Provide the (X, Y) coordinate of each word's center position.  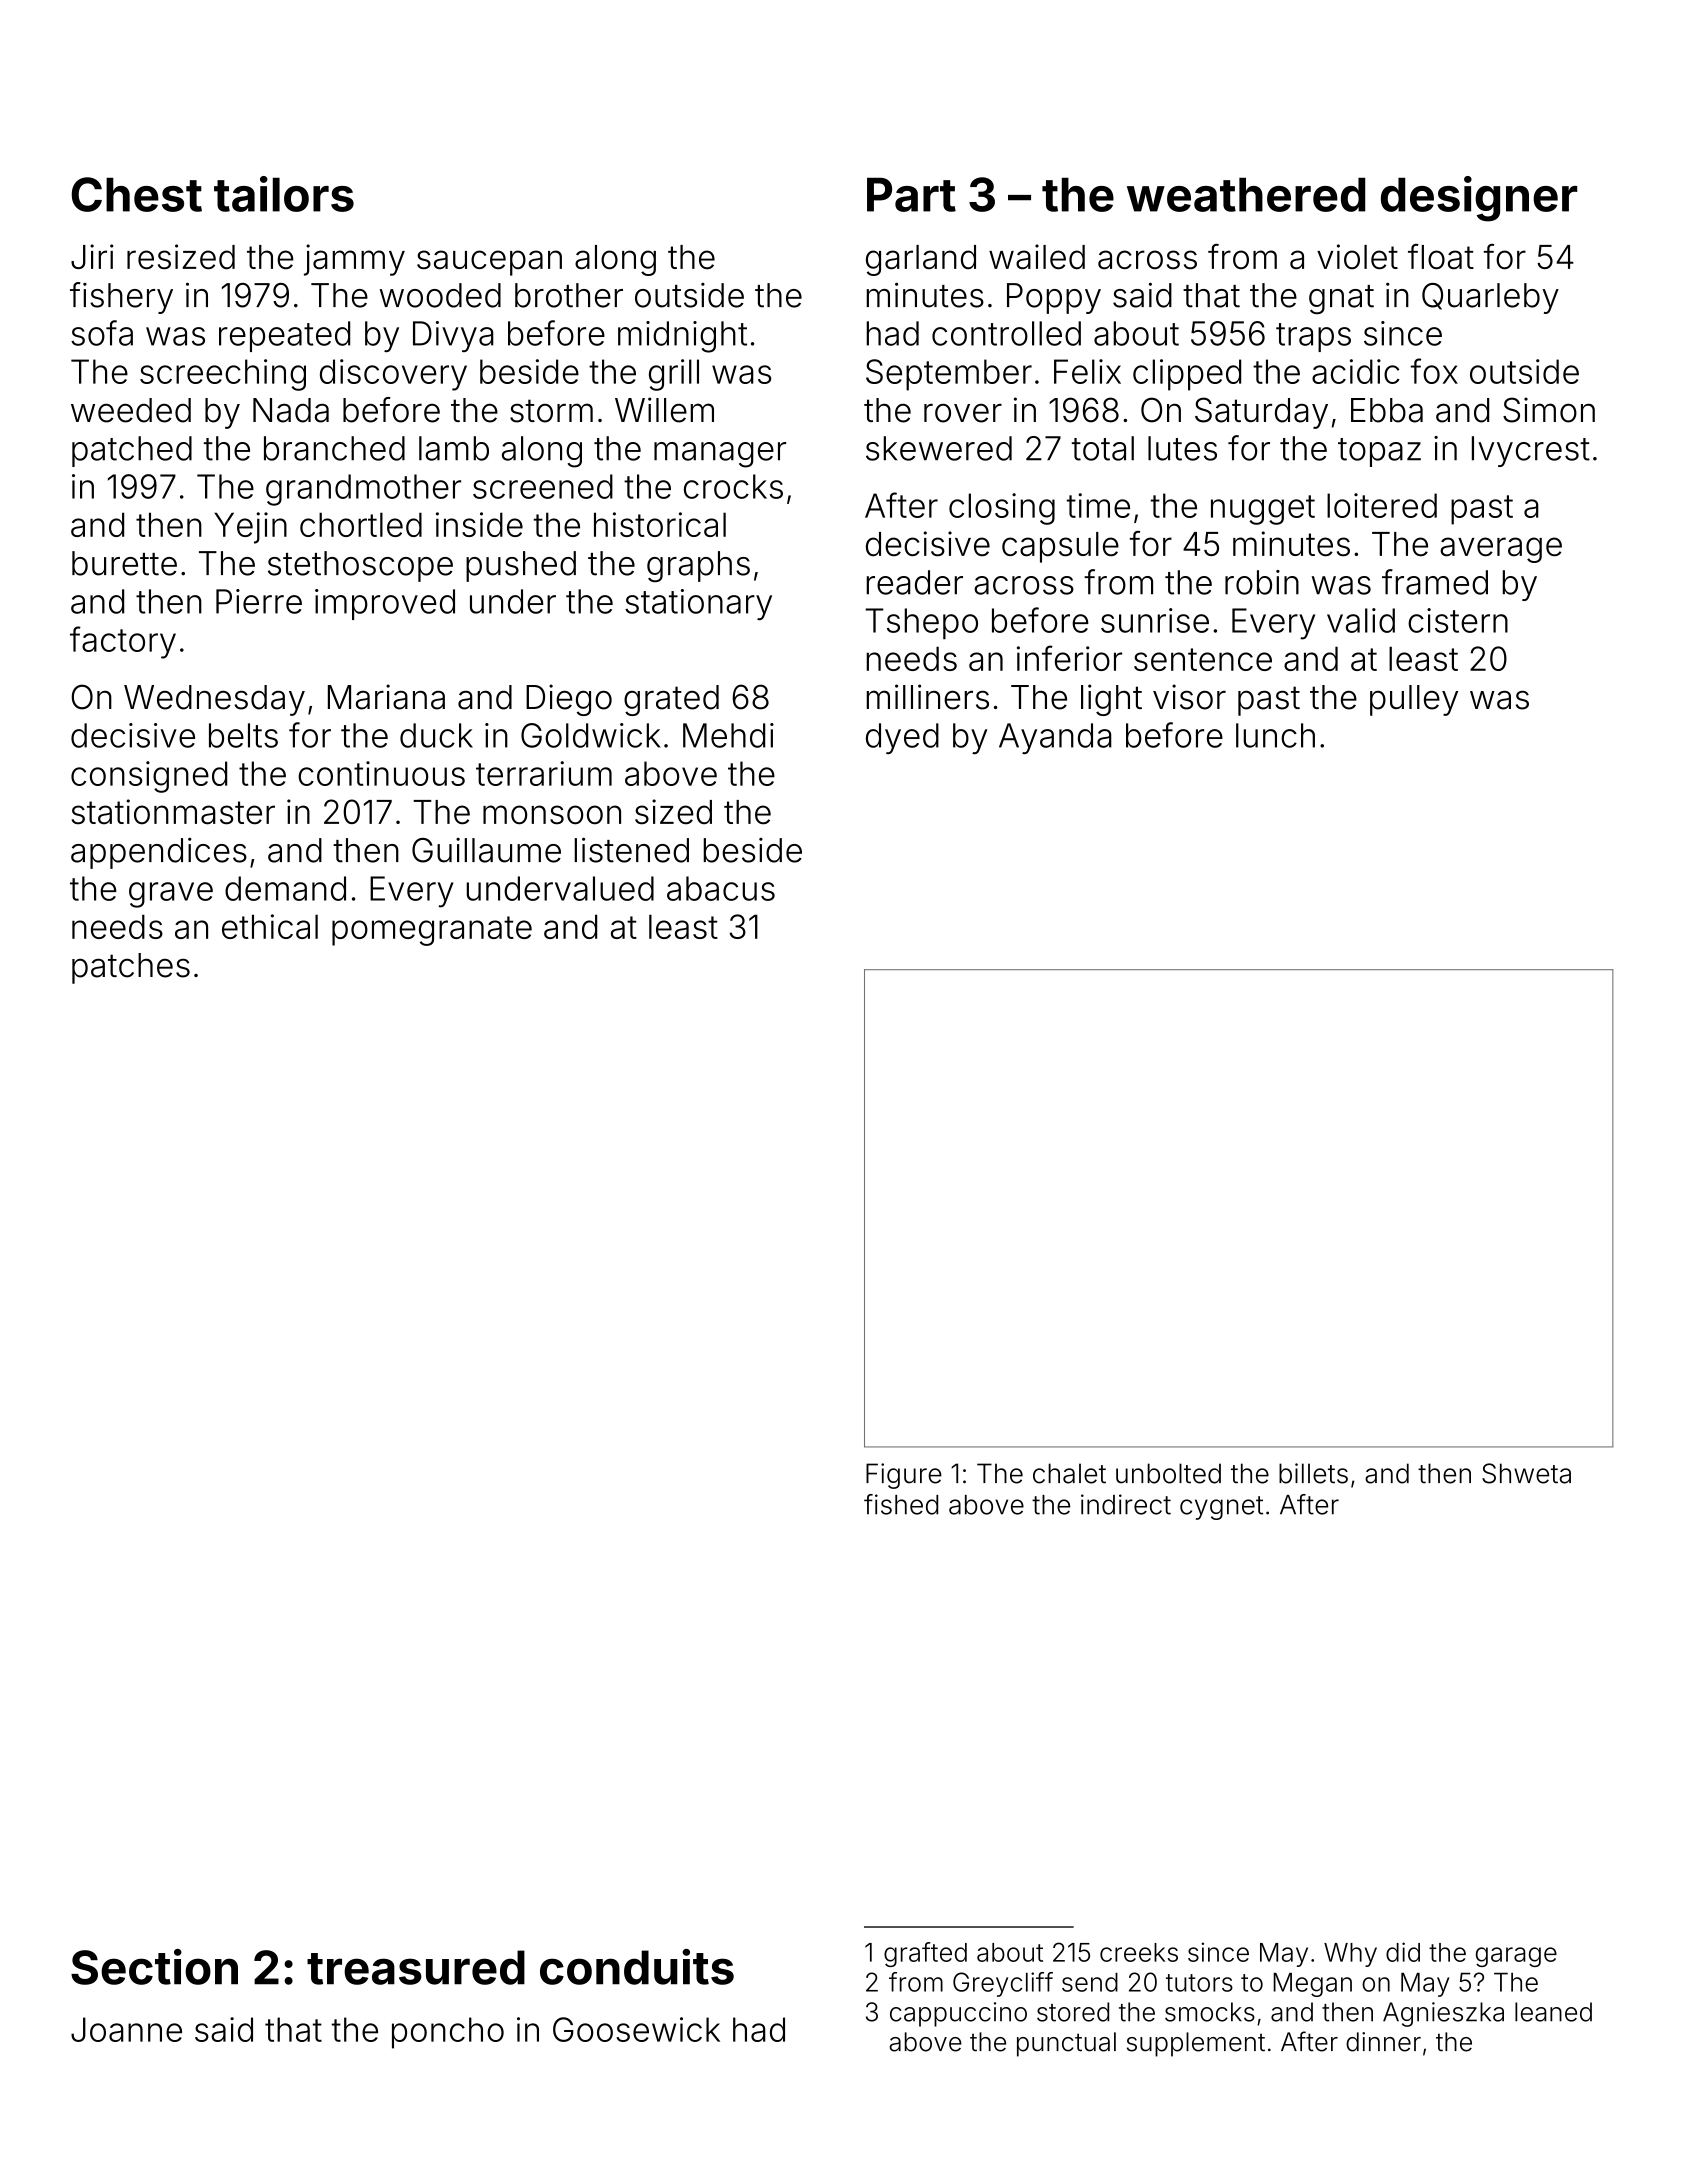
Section (154, 1967)
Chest (136, 194)
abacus (721, 888)
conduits (637, 1967)
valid (1361, 620)
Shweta (1526, 1473)
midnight (682, 337)
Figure (904, 1476)
